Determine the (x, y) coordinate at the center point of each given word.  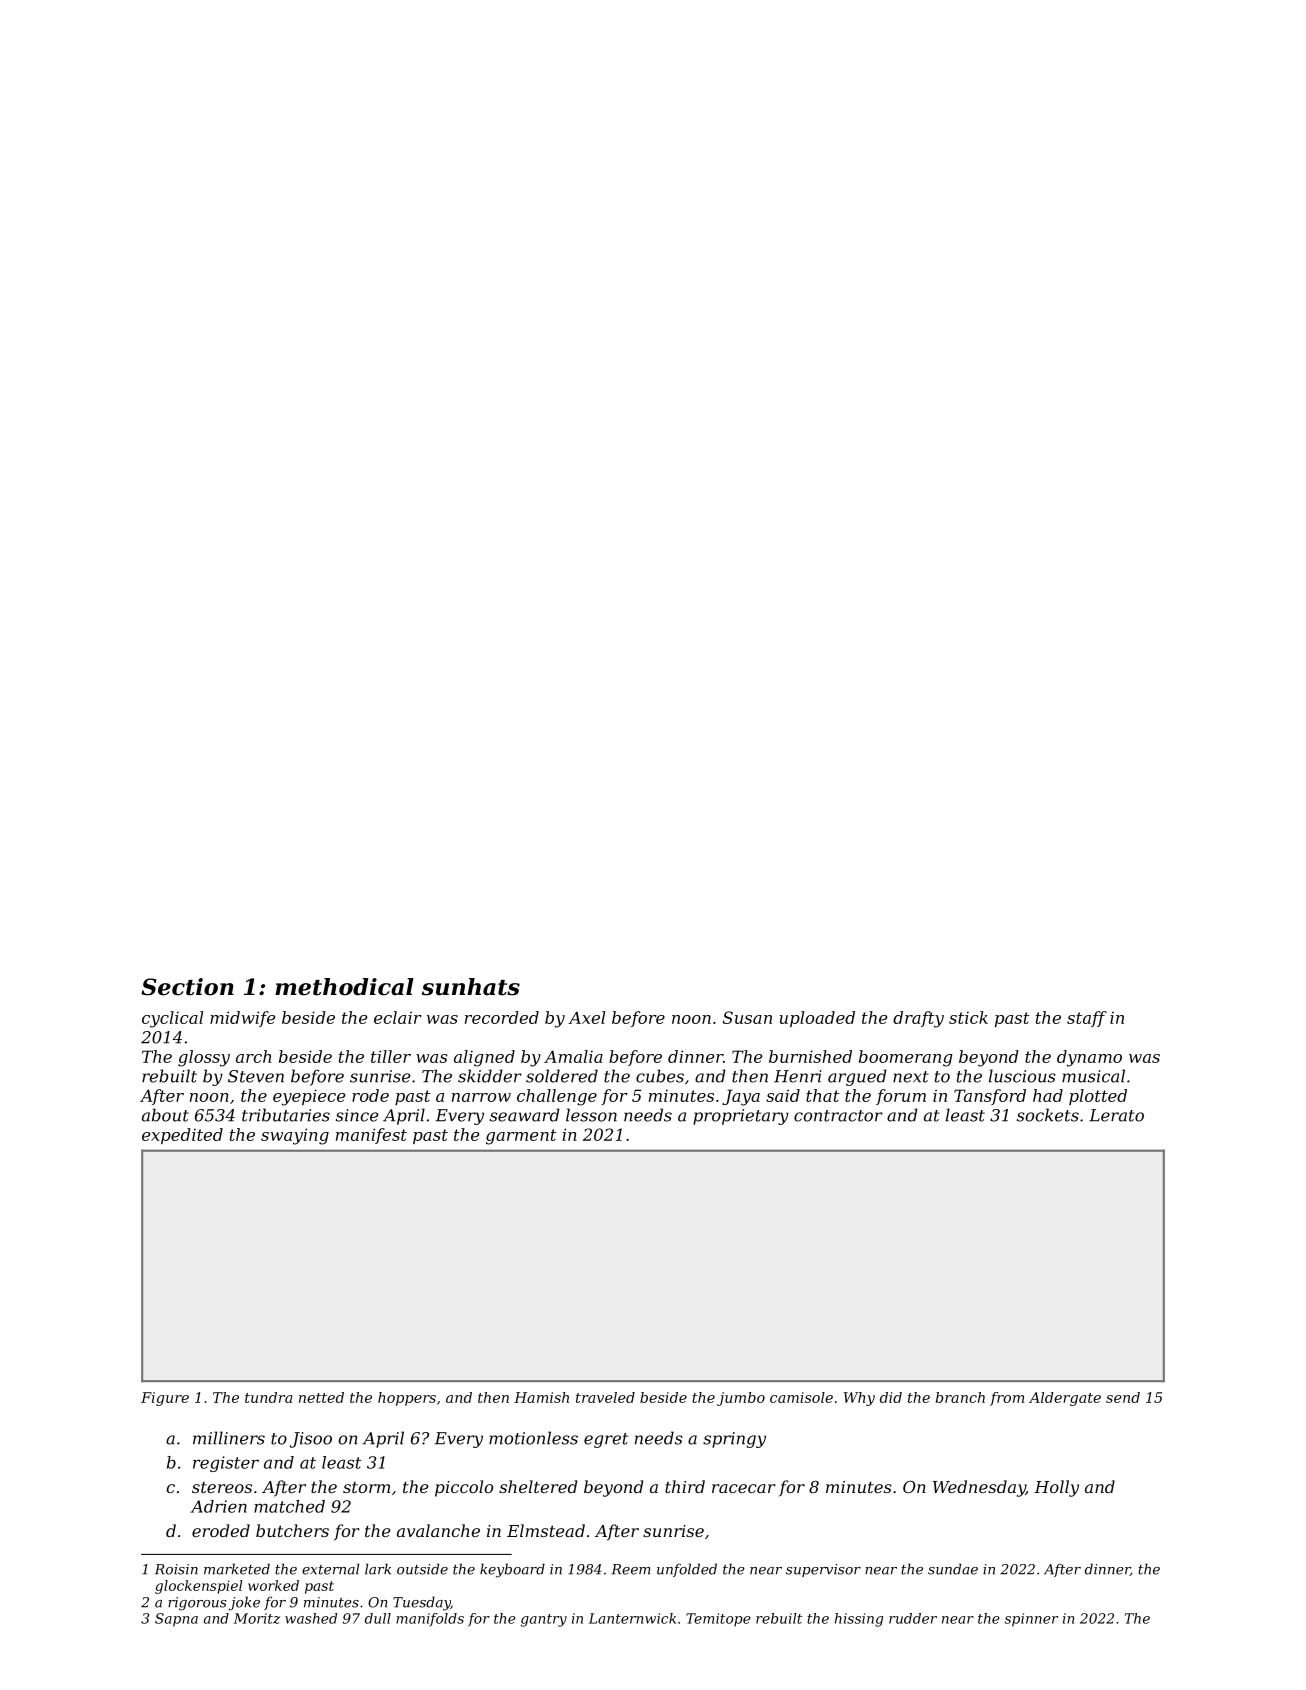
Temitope (718, 1619)
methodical (344, 987)
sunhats (471, 987)
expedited (182, 1136)
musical (1093, 1076)
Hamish (541, 1397)
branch (960, 1397)
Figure (165, 1399)
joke (244, 1603)
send (1123, 1397)
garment (521, 1137)
